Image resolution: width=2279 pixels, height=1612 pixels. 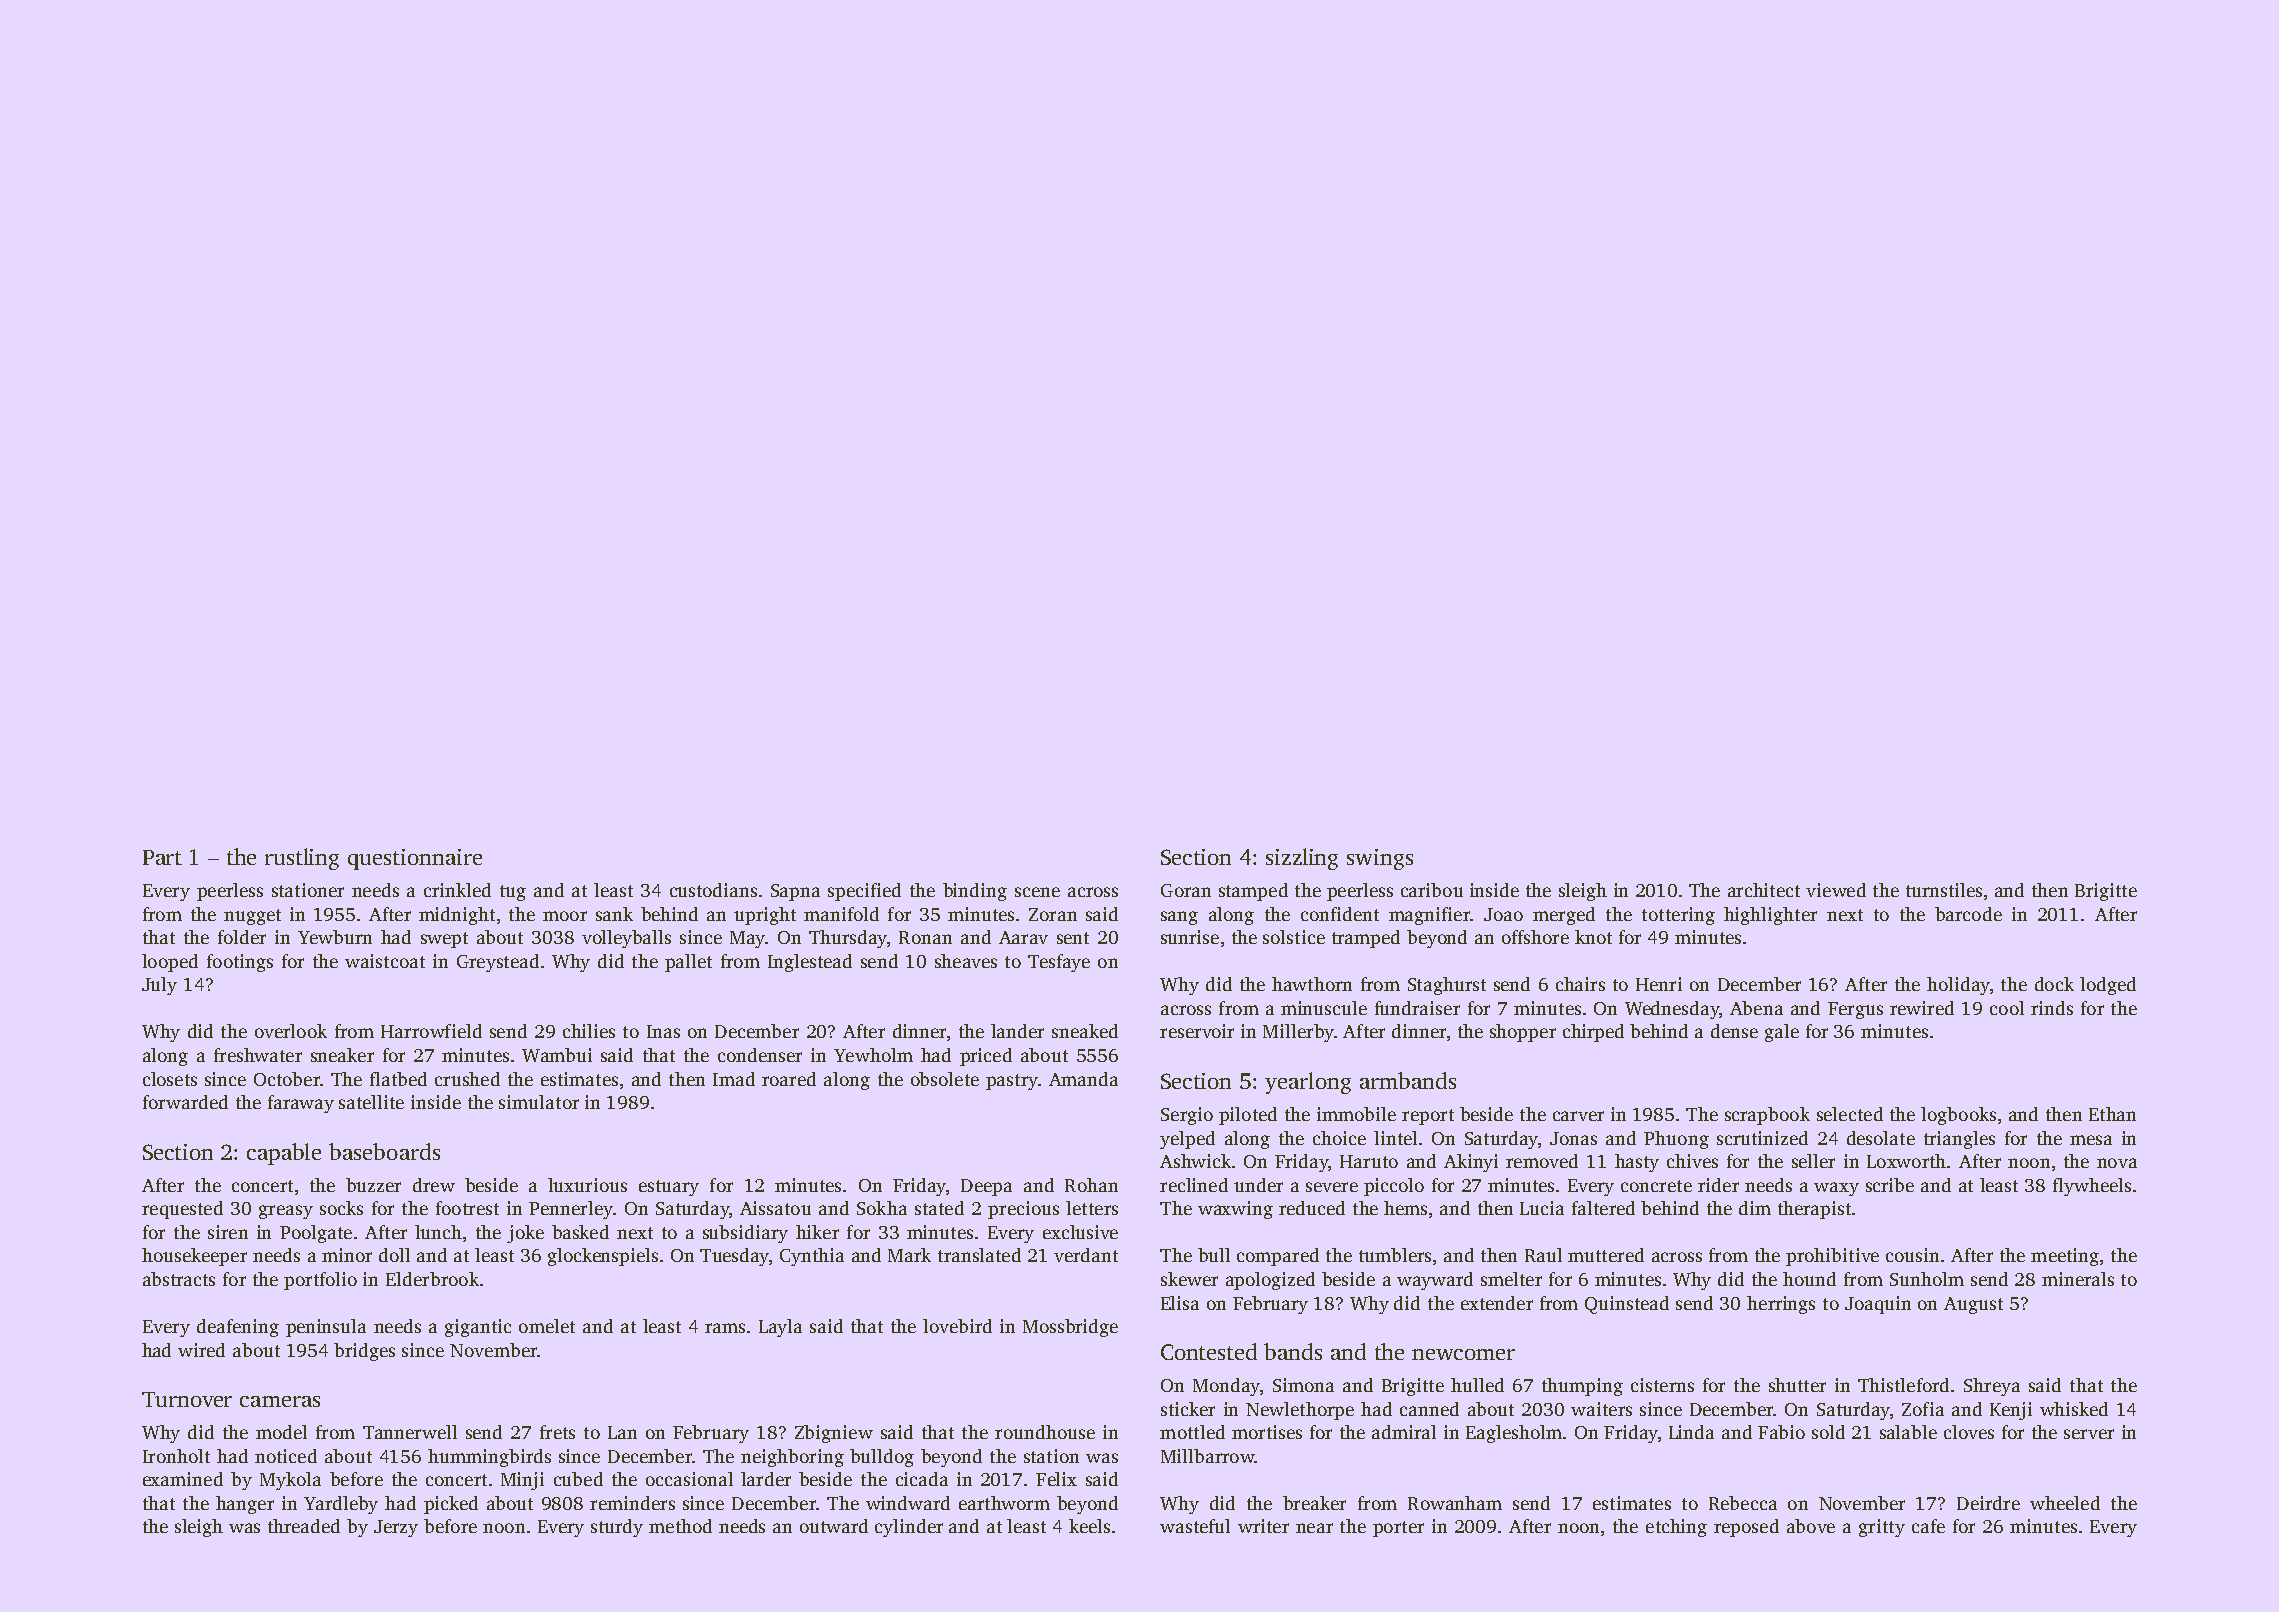 What do you see at coordinates (1209, 1351) in the document?
I see `Contested` at bounding box center [1209, 1351].
